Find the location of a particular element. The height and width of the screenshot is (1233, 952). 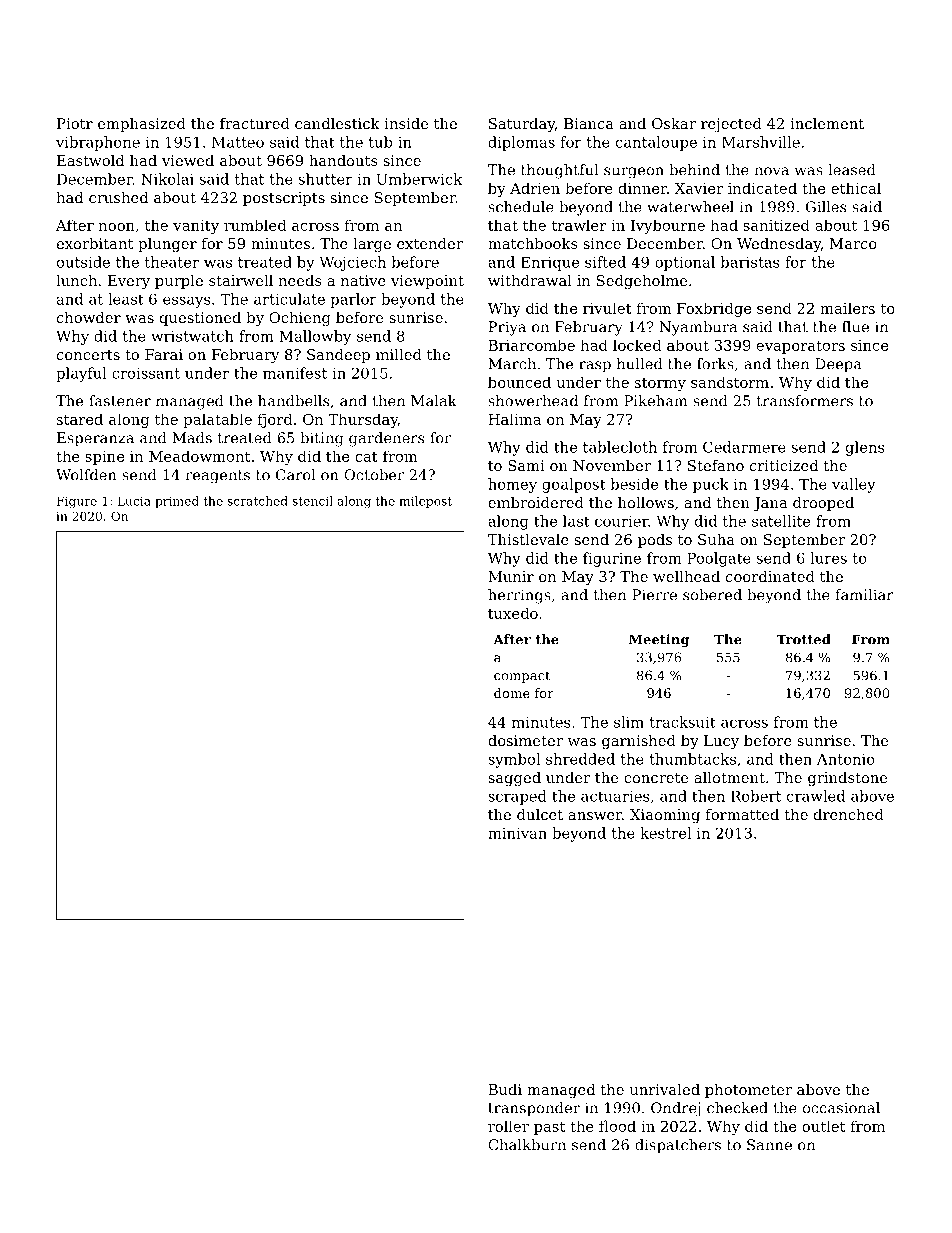

Budi is located at coordinates (505, 1089).
